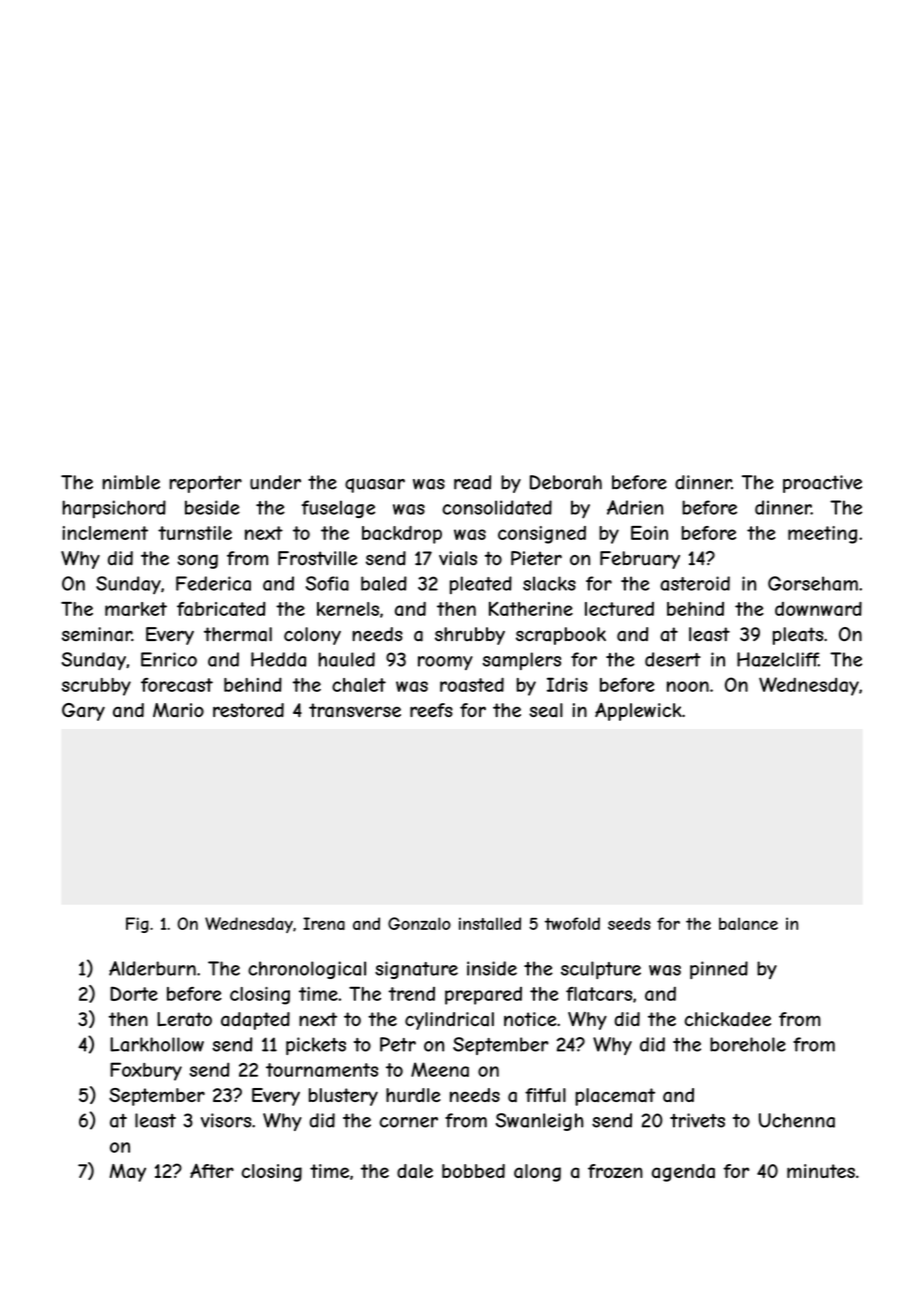  I want to click on balance, so click(748, 923).
